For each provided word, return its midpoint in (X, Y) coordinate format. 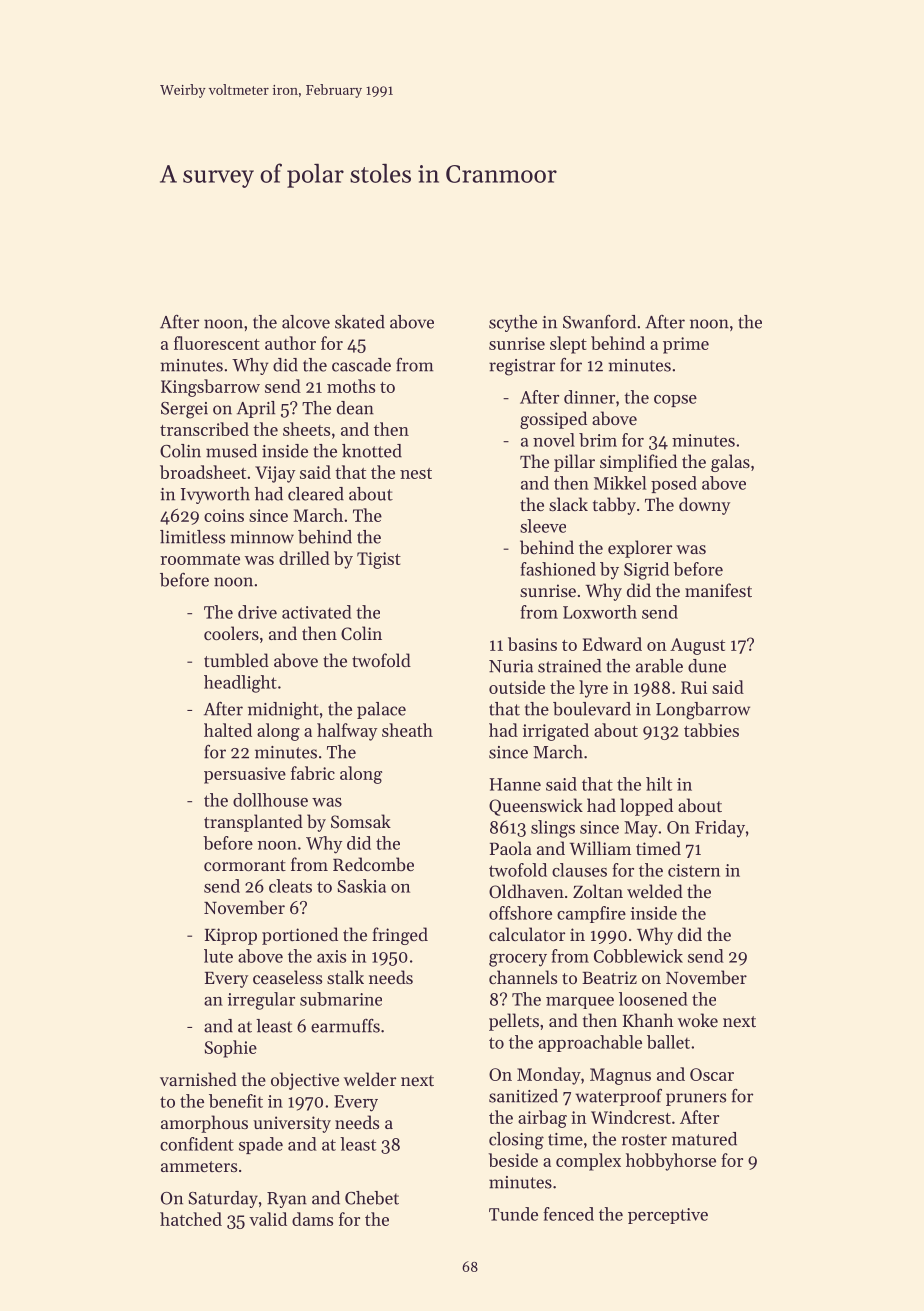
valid (268, 1219)
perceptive (668, 1216)
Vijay (275, 474)
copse (675, 401)
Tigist (379, 560)
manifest (718, 590)
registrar (522, 367)
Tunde (513, 1214)
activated (317, 612)
